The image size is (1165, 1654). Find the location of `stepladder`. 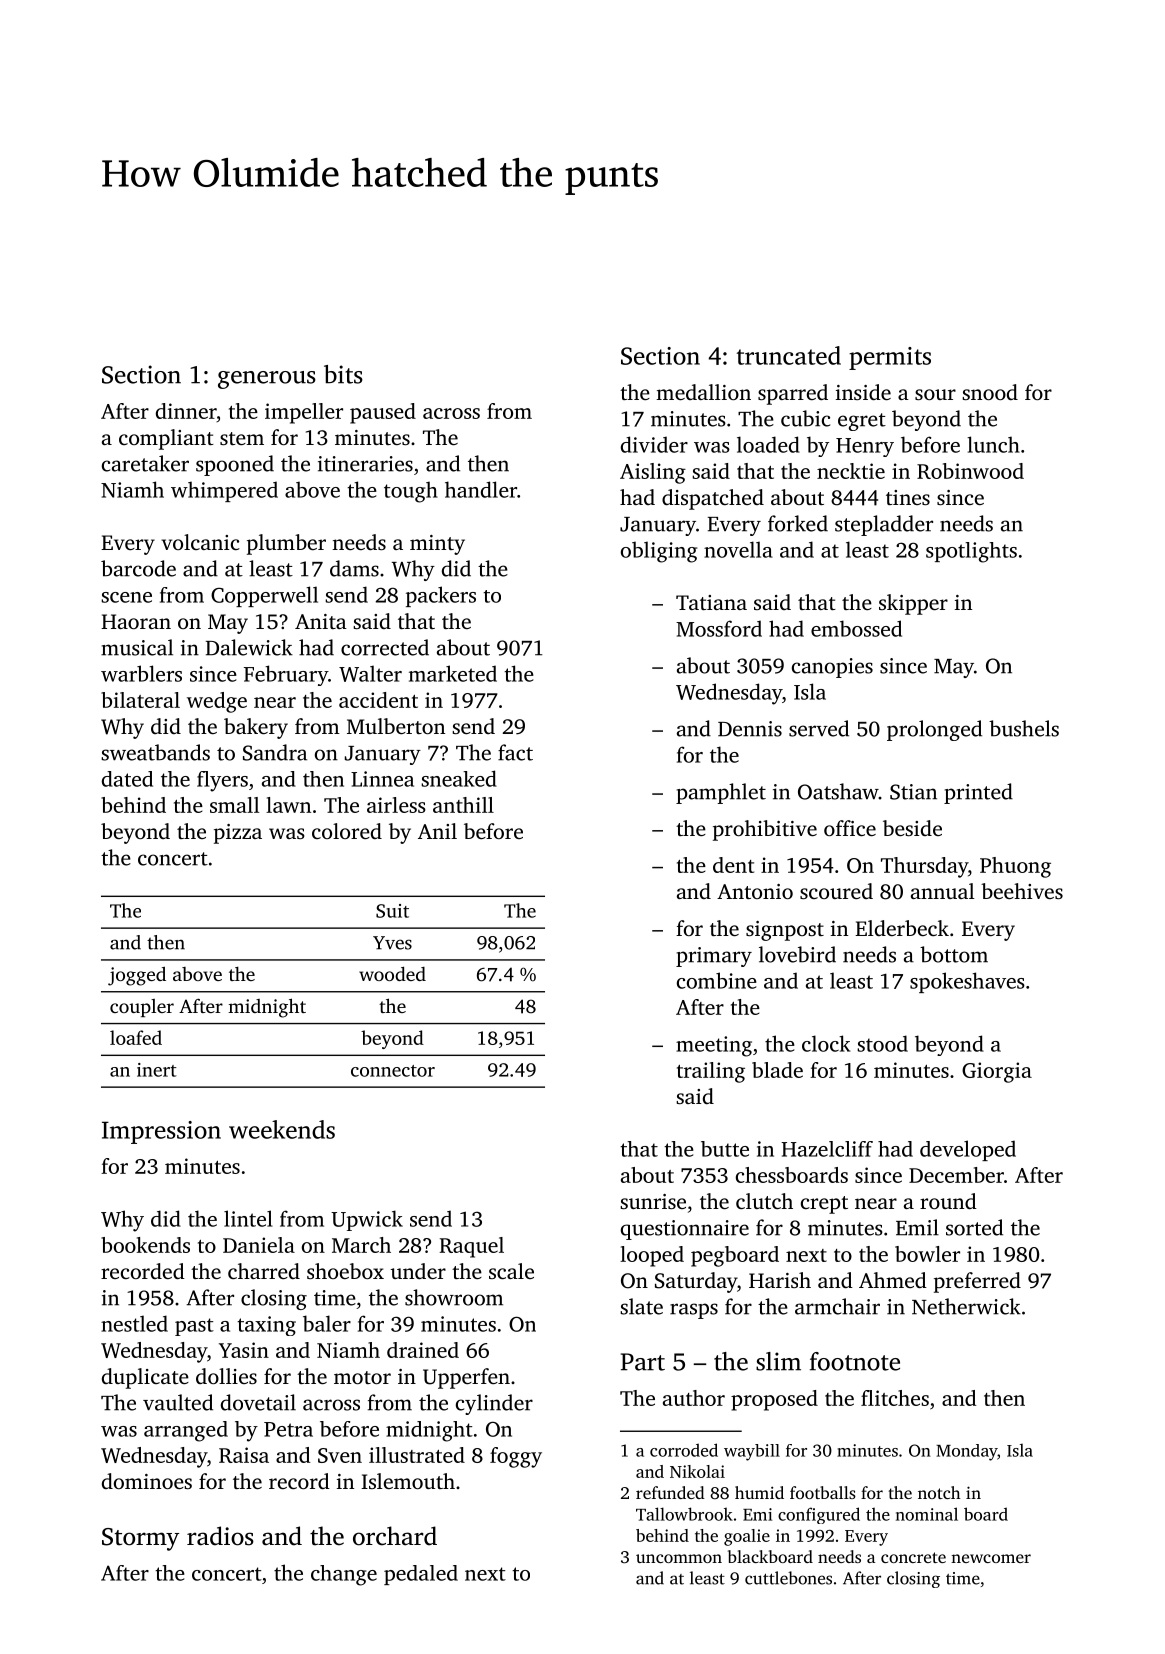

stepladder is located at coordinates (884, 525).
